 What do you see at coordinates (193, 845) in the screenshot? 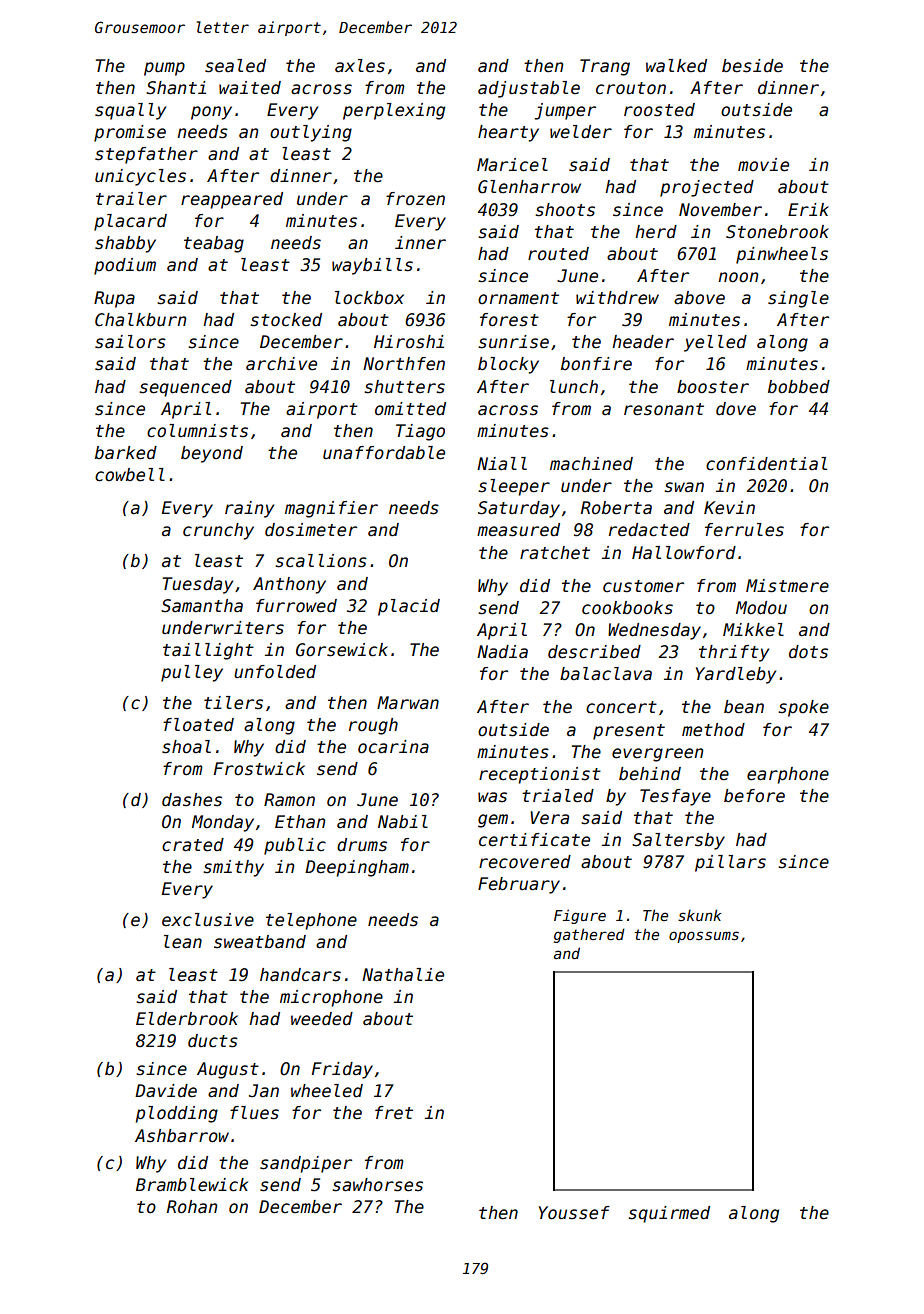
I see `crated` at bounding box center [193, 845].
